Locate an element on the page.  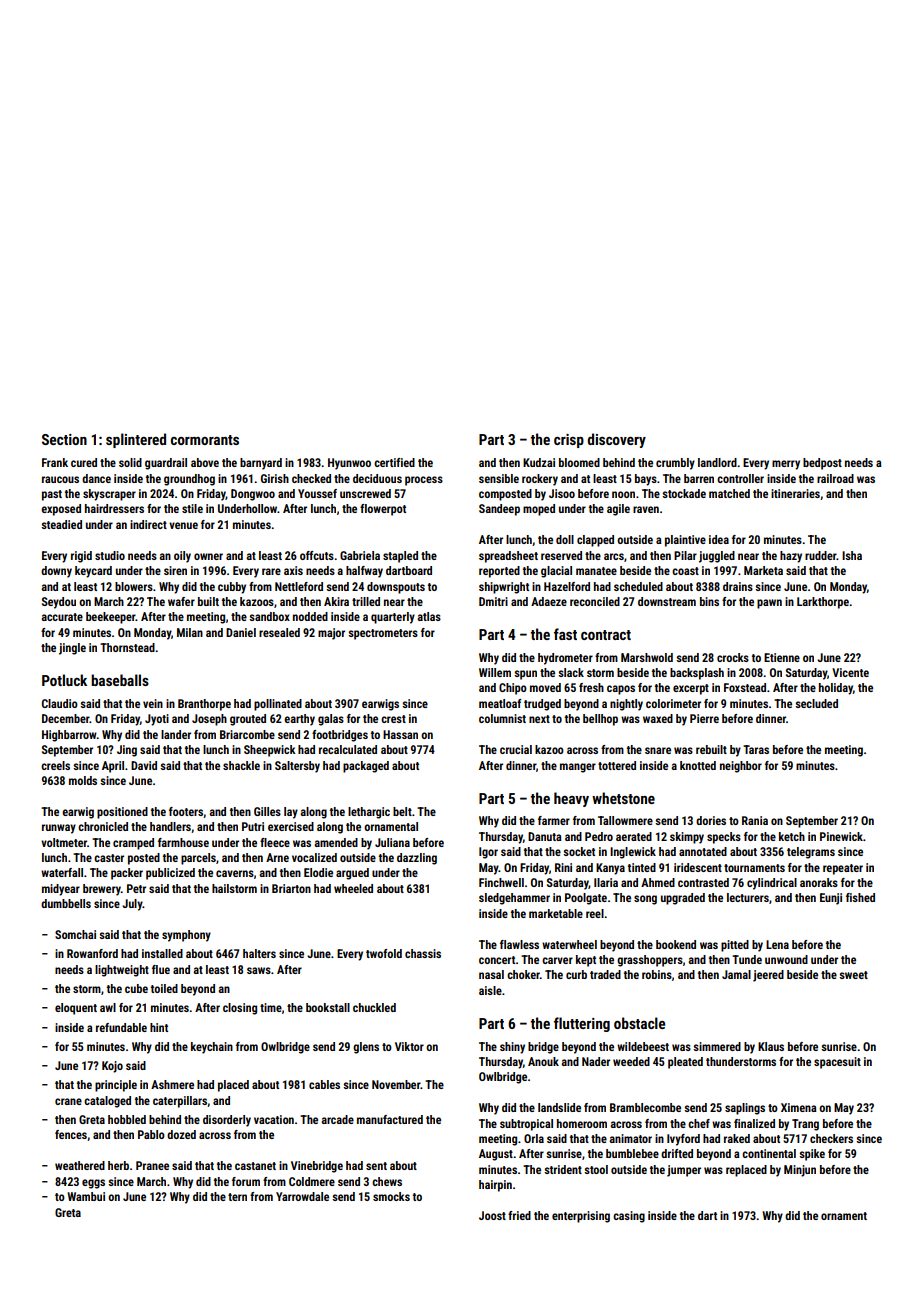
herb is located at coordinates (118, 1165).
